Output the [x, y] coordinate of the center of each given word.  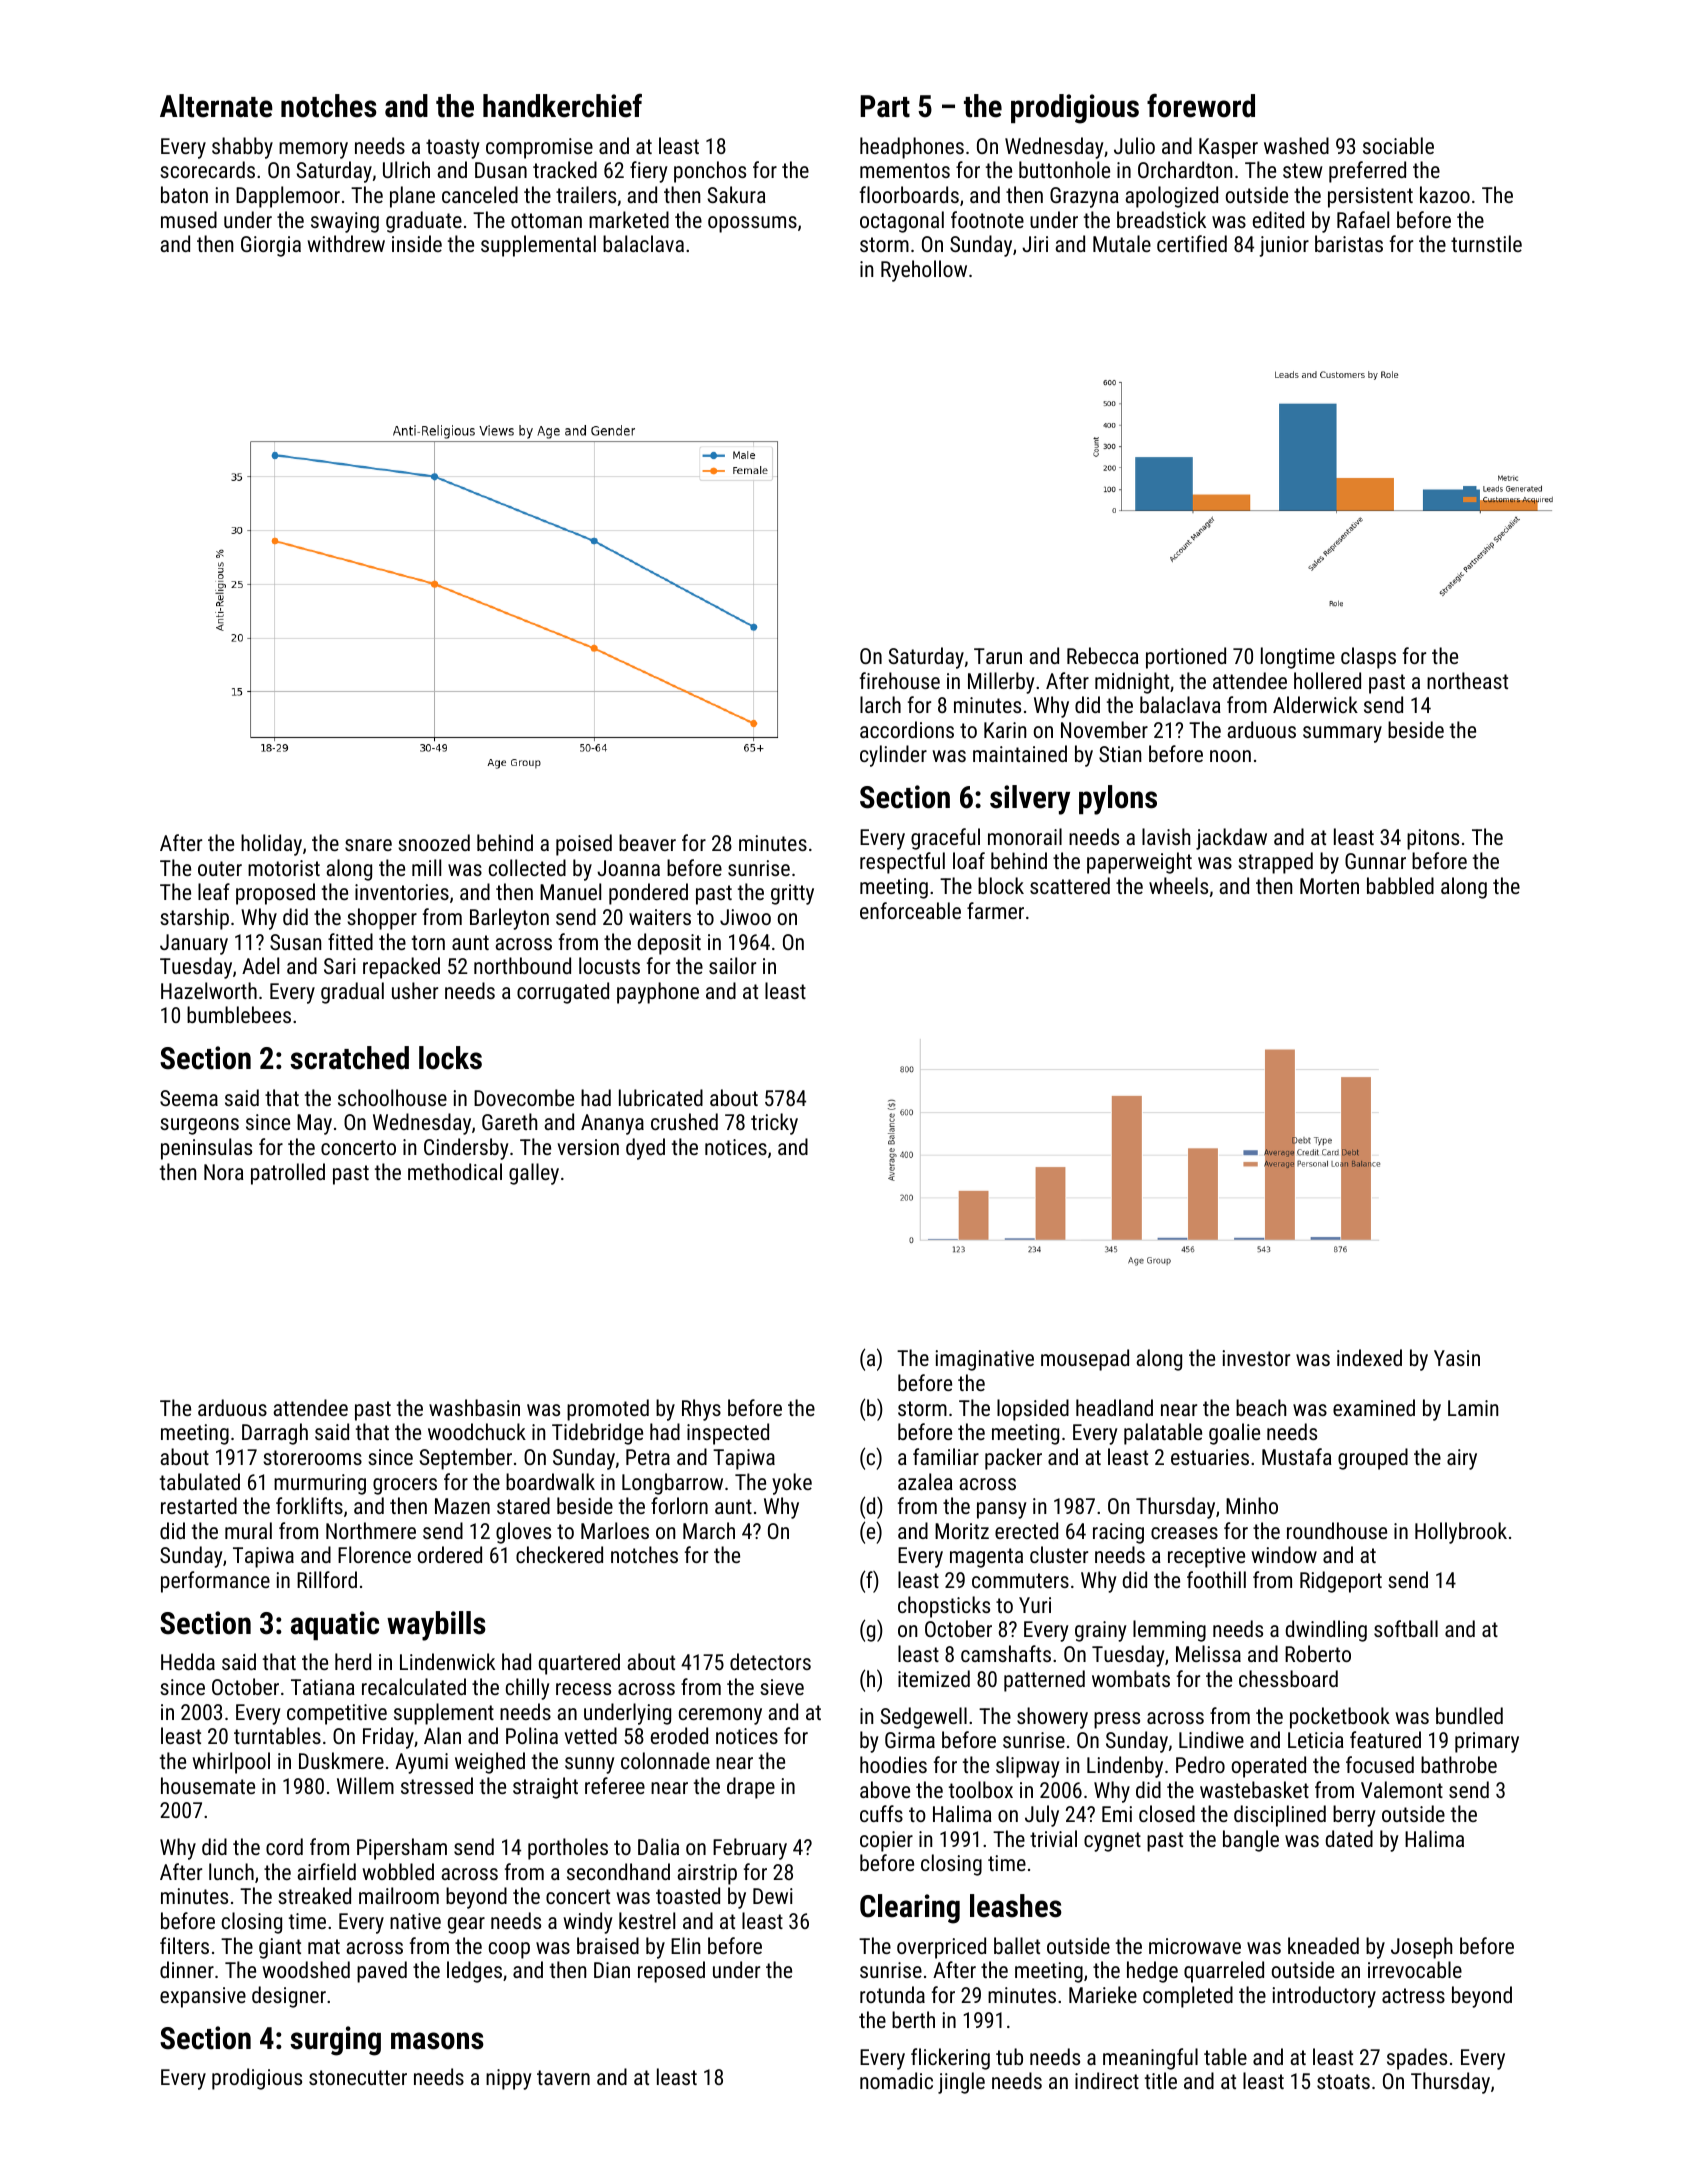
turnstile [1486, 243]
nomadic [896, 2080]
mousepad [1085, 1360]
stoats [1343, 2081]
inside [417, 243]
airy [1462, 1459]
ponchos [710, 172]
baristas [1349, 243]
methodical [455, 1171]
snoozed [434, 842]
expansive [203, 1997]
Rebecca [1103, 655]
